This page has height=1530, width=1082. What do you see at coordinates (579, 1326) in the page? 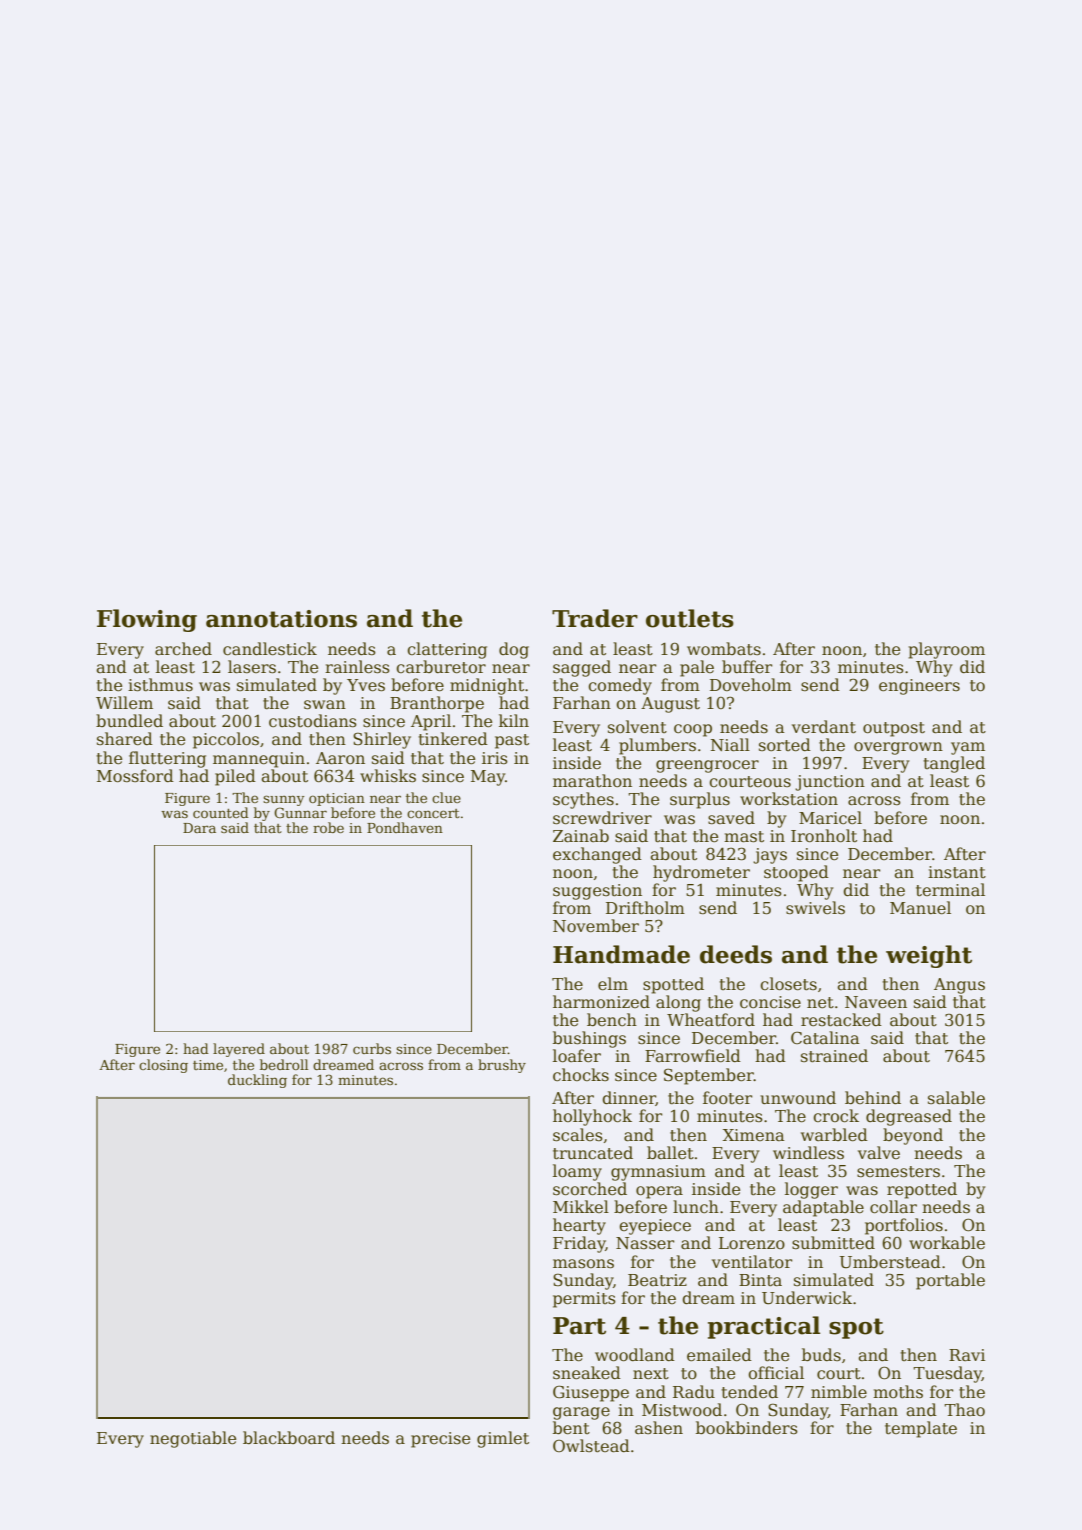
I see `Part` at bounding box center [579, 1326].
